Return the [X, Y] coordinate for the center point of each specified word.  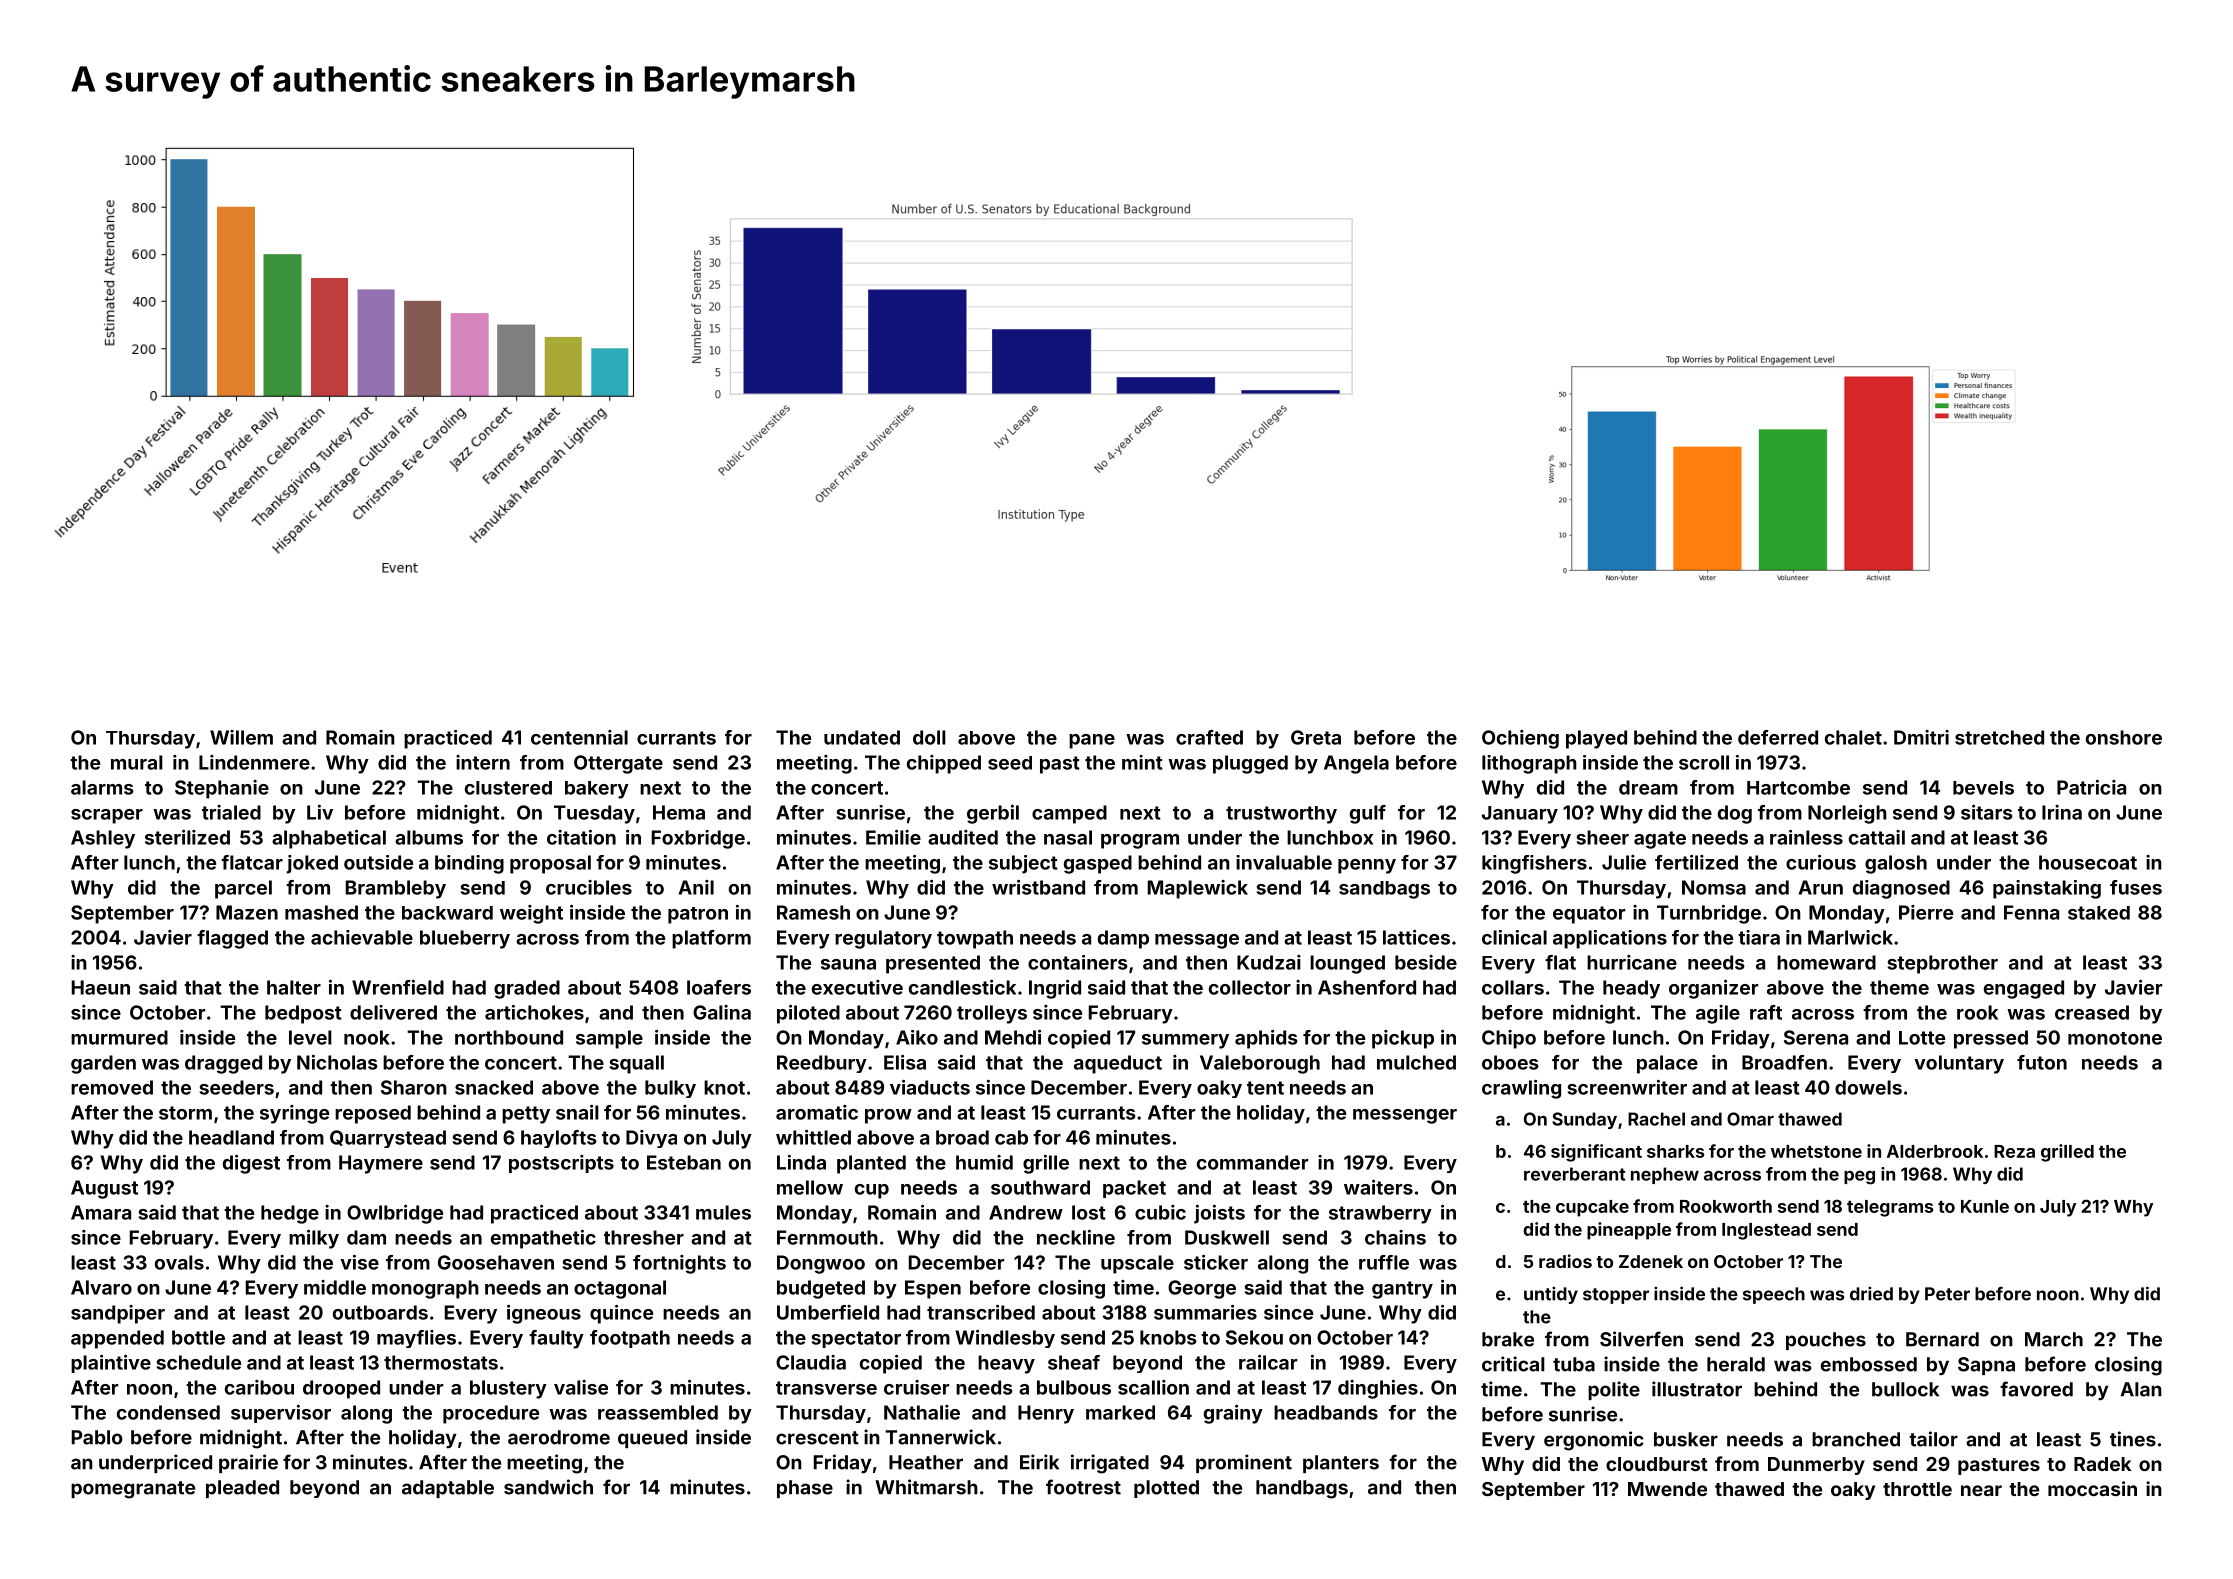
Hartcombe [1798, 788]
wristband [1038, 887]
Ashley [103, 839]
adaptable [448, 1489]
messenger [1405, 1116]
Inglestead [1766, 1231]
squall [637, 1064]
